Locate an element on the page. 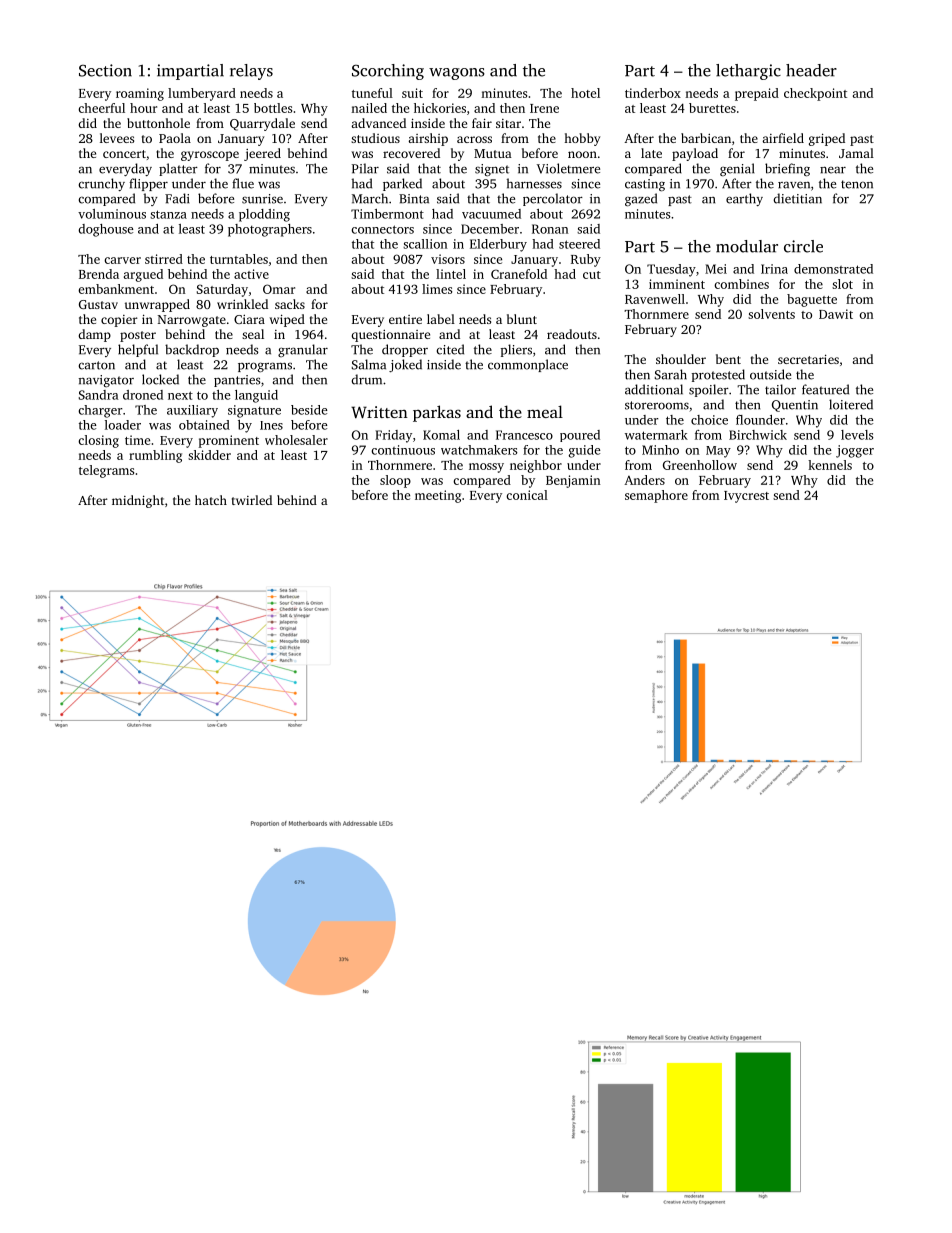 The height and width of the document is (1233, 952). plodding is located at coordinates (264, 215).
